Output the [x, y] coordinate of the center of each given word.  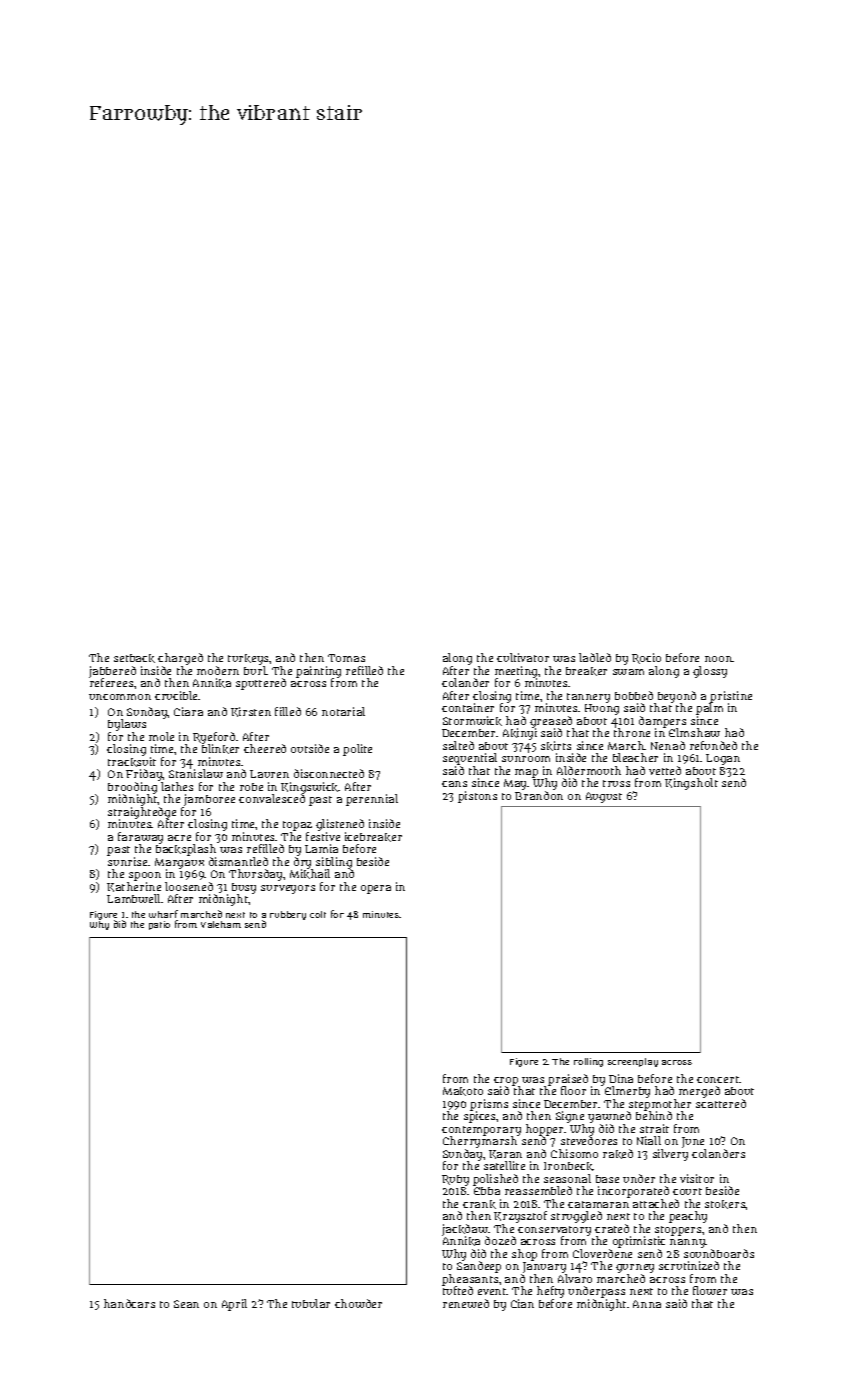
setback [134, 658]
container [468, 707]
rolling [588, 1062]
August [604, 797]
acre [179, 838]
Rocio [646, 658]
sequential [470, 759]
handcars [129, 1303]
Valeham [221, 924]
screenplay [633, 1062]
